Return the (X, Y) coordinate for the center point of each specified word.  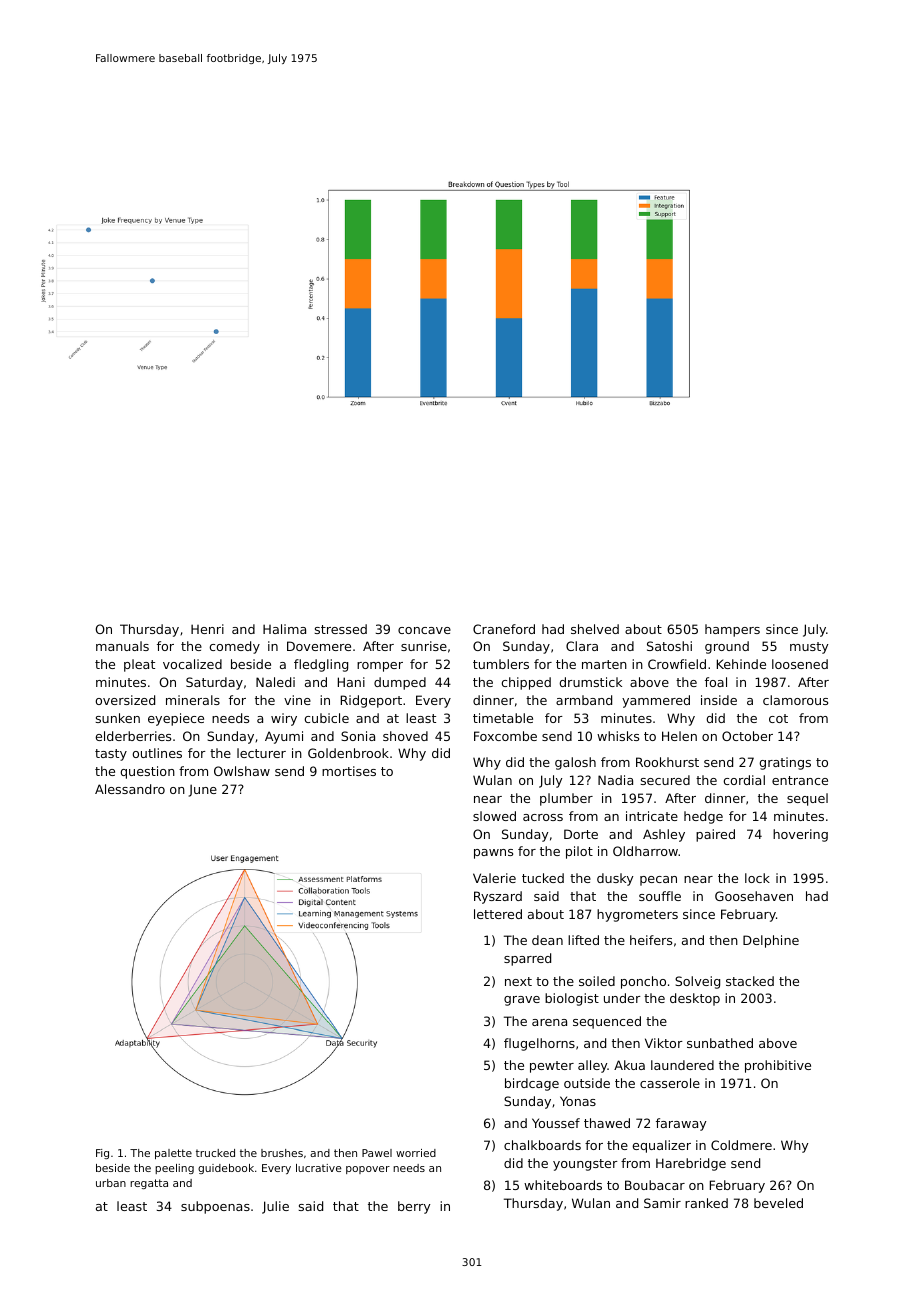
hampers (732, 630)
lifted (583, 940)
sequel (807, 799)
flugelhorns (539, 1044)
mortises (349, 771)
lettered (498, 914)
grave (522, 1001)
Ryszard (498, 897)
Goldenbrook (348, 753)
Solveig (697, 982)
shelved (595, 629)
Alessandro (130, 789)
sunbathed (720, 1043)
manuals (122, 646)
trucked (215, 1153)
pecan (658, 881)
